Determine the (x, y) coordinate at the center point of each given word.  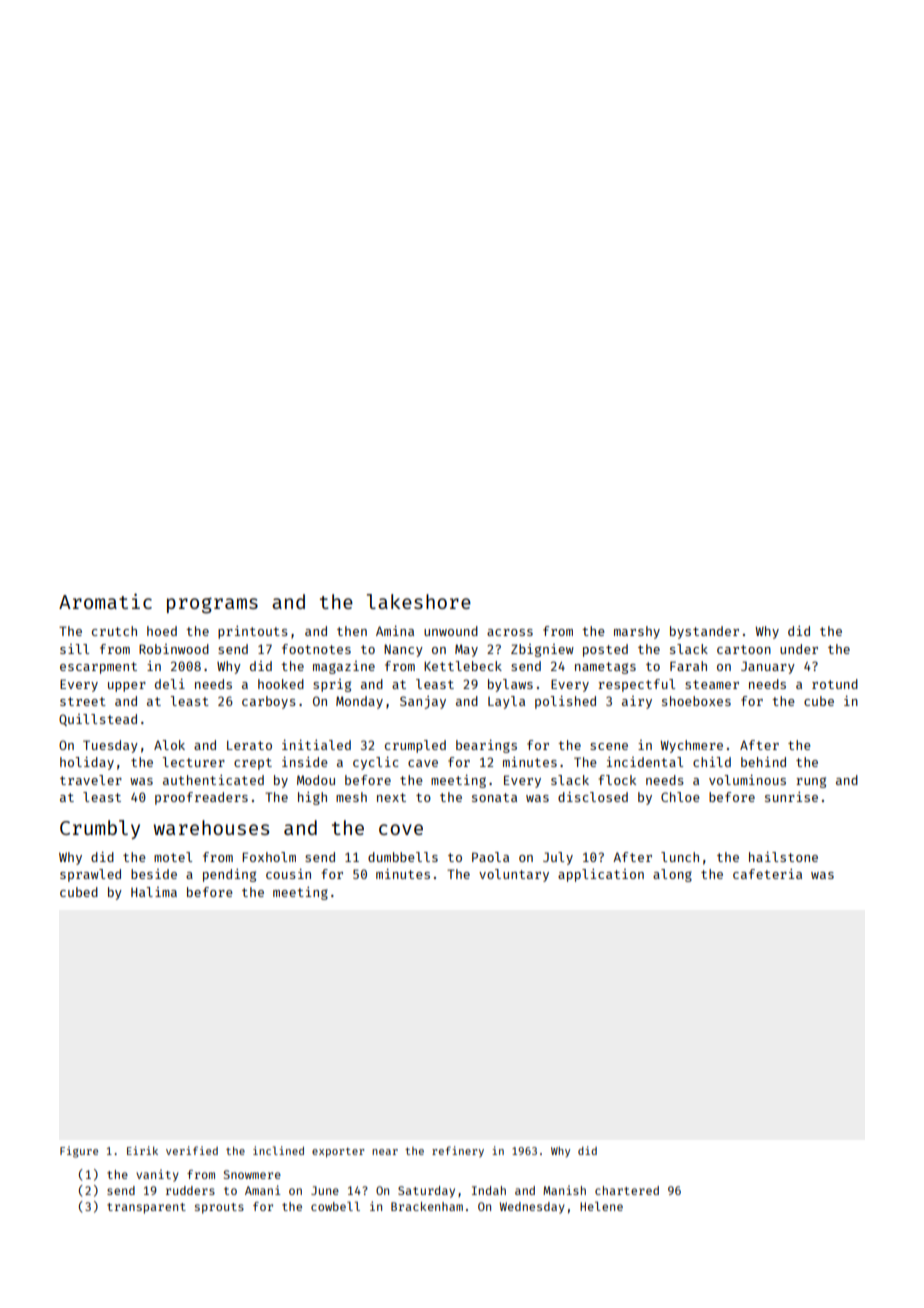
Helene (601, 1206)
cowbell (335, 1206)
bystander (704, 632)
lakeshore (419, 601)
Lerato (249, 745)
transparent (146, 1208)
